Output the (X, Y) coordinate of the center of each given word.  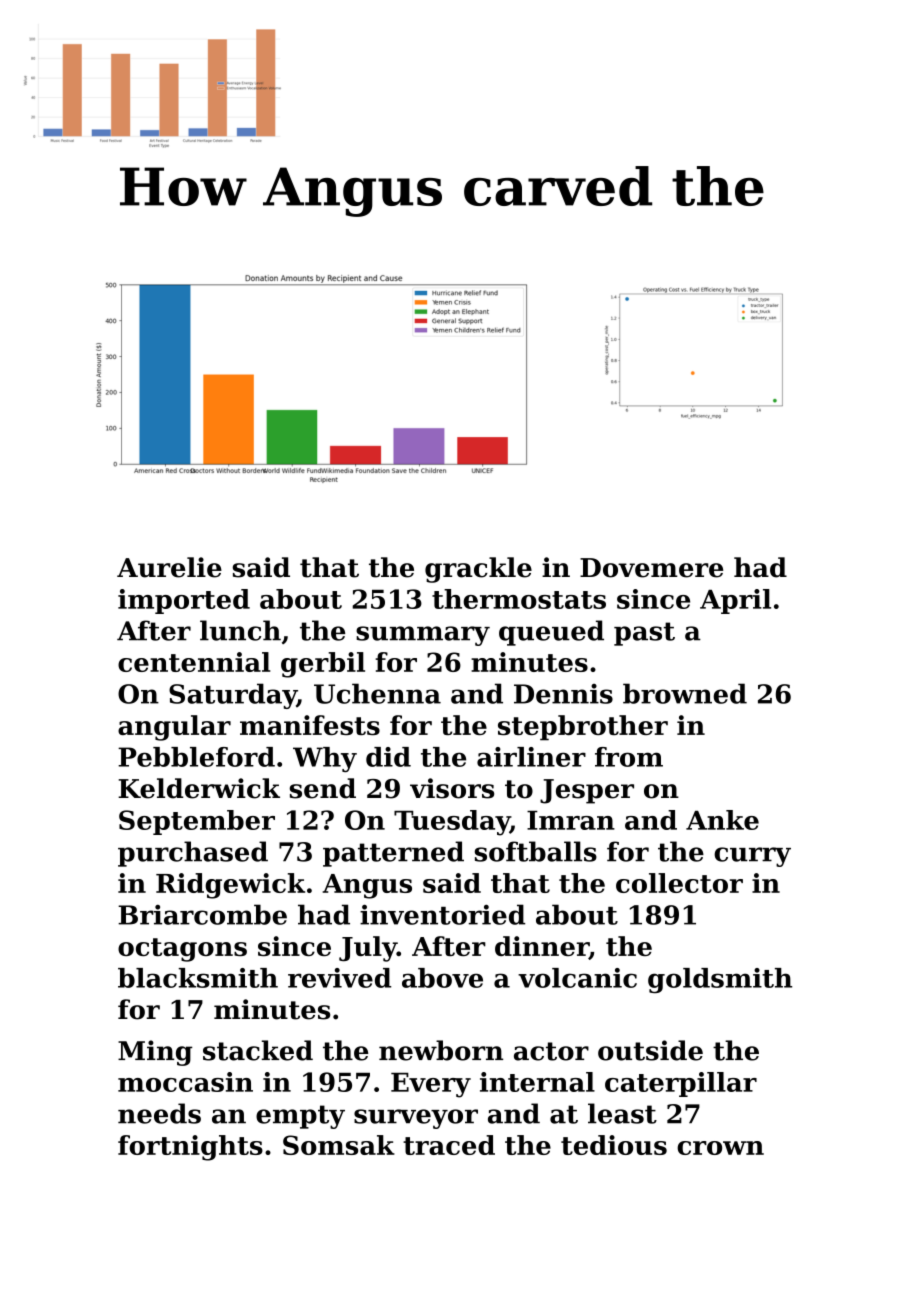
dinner (542, 947)
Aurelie (169, 567)
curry (752, 857)
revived (339, 978)
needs (159, 1113)
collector (679, 883)
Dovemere (651, 568)
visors (452, 788)
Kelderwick (199, 788)
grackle (478, 570)
